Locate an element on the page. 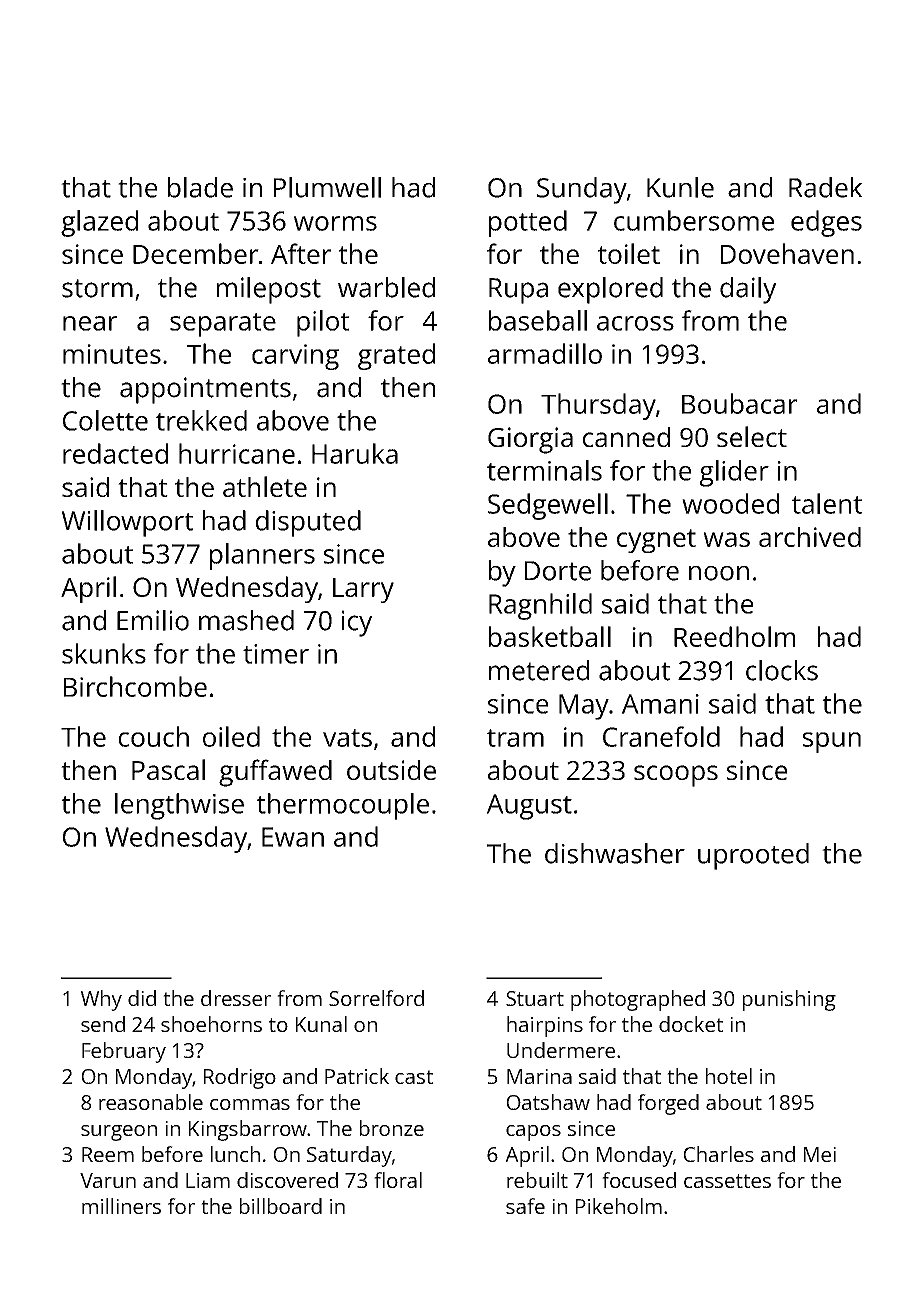 The height and width of the page is (1311, 924). capos is located at coordinates (533, 1133).
